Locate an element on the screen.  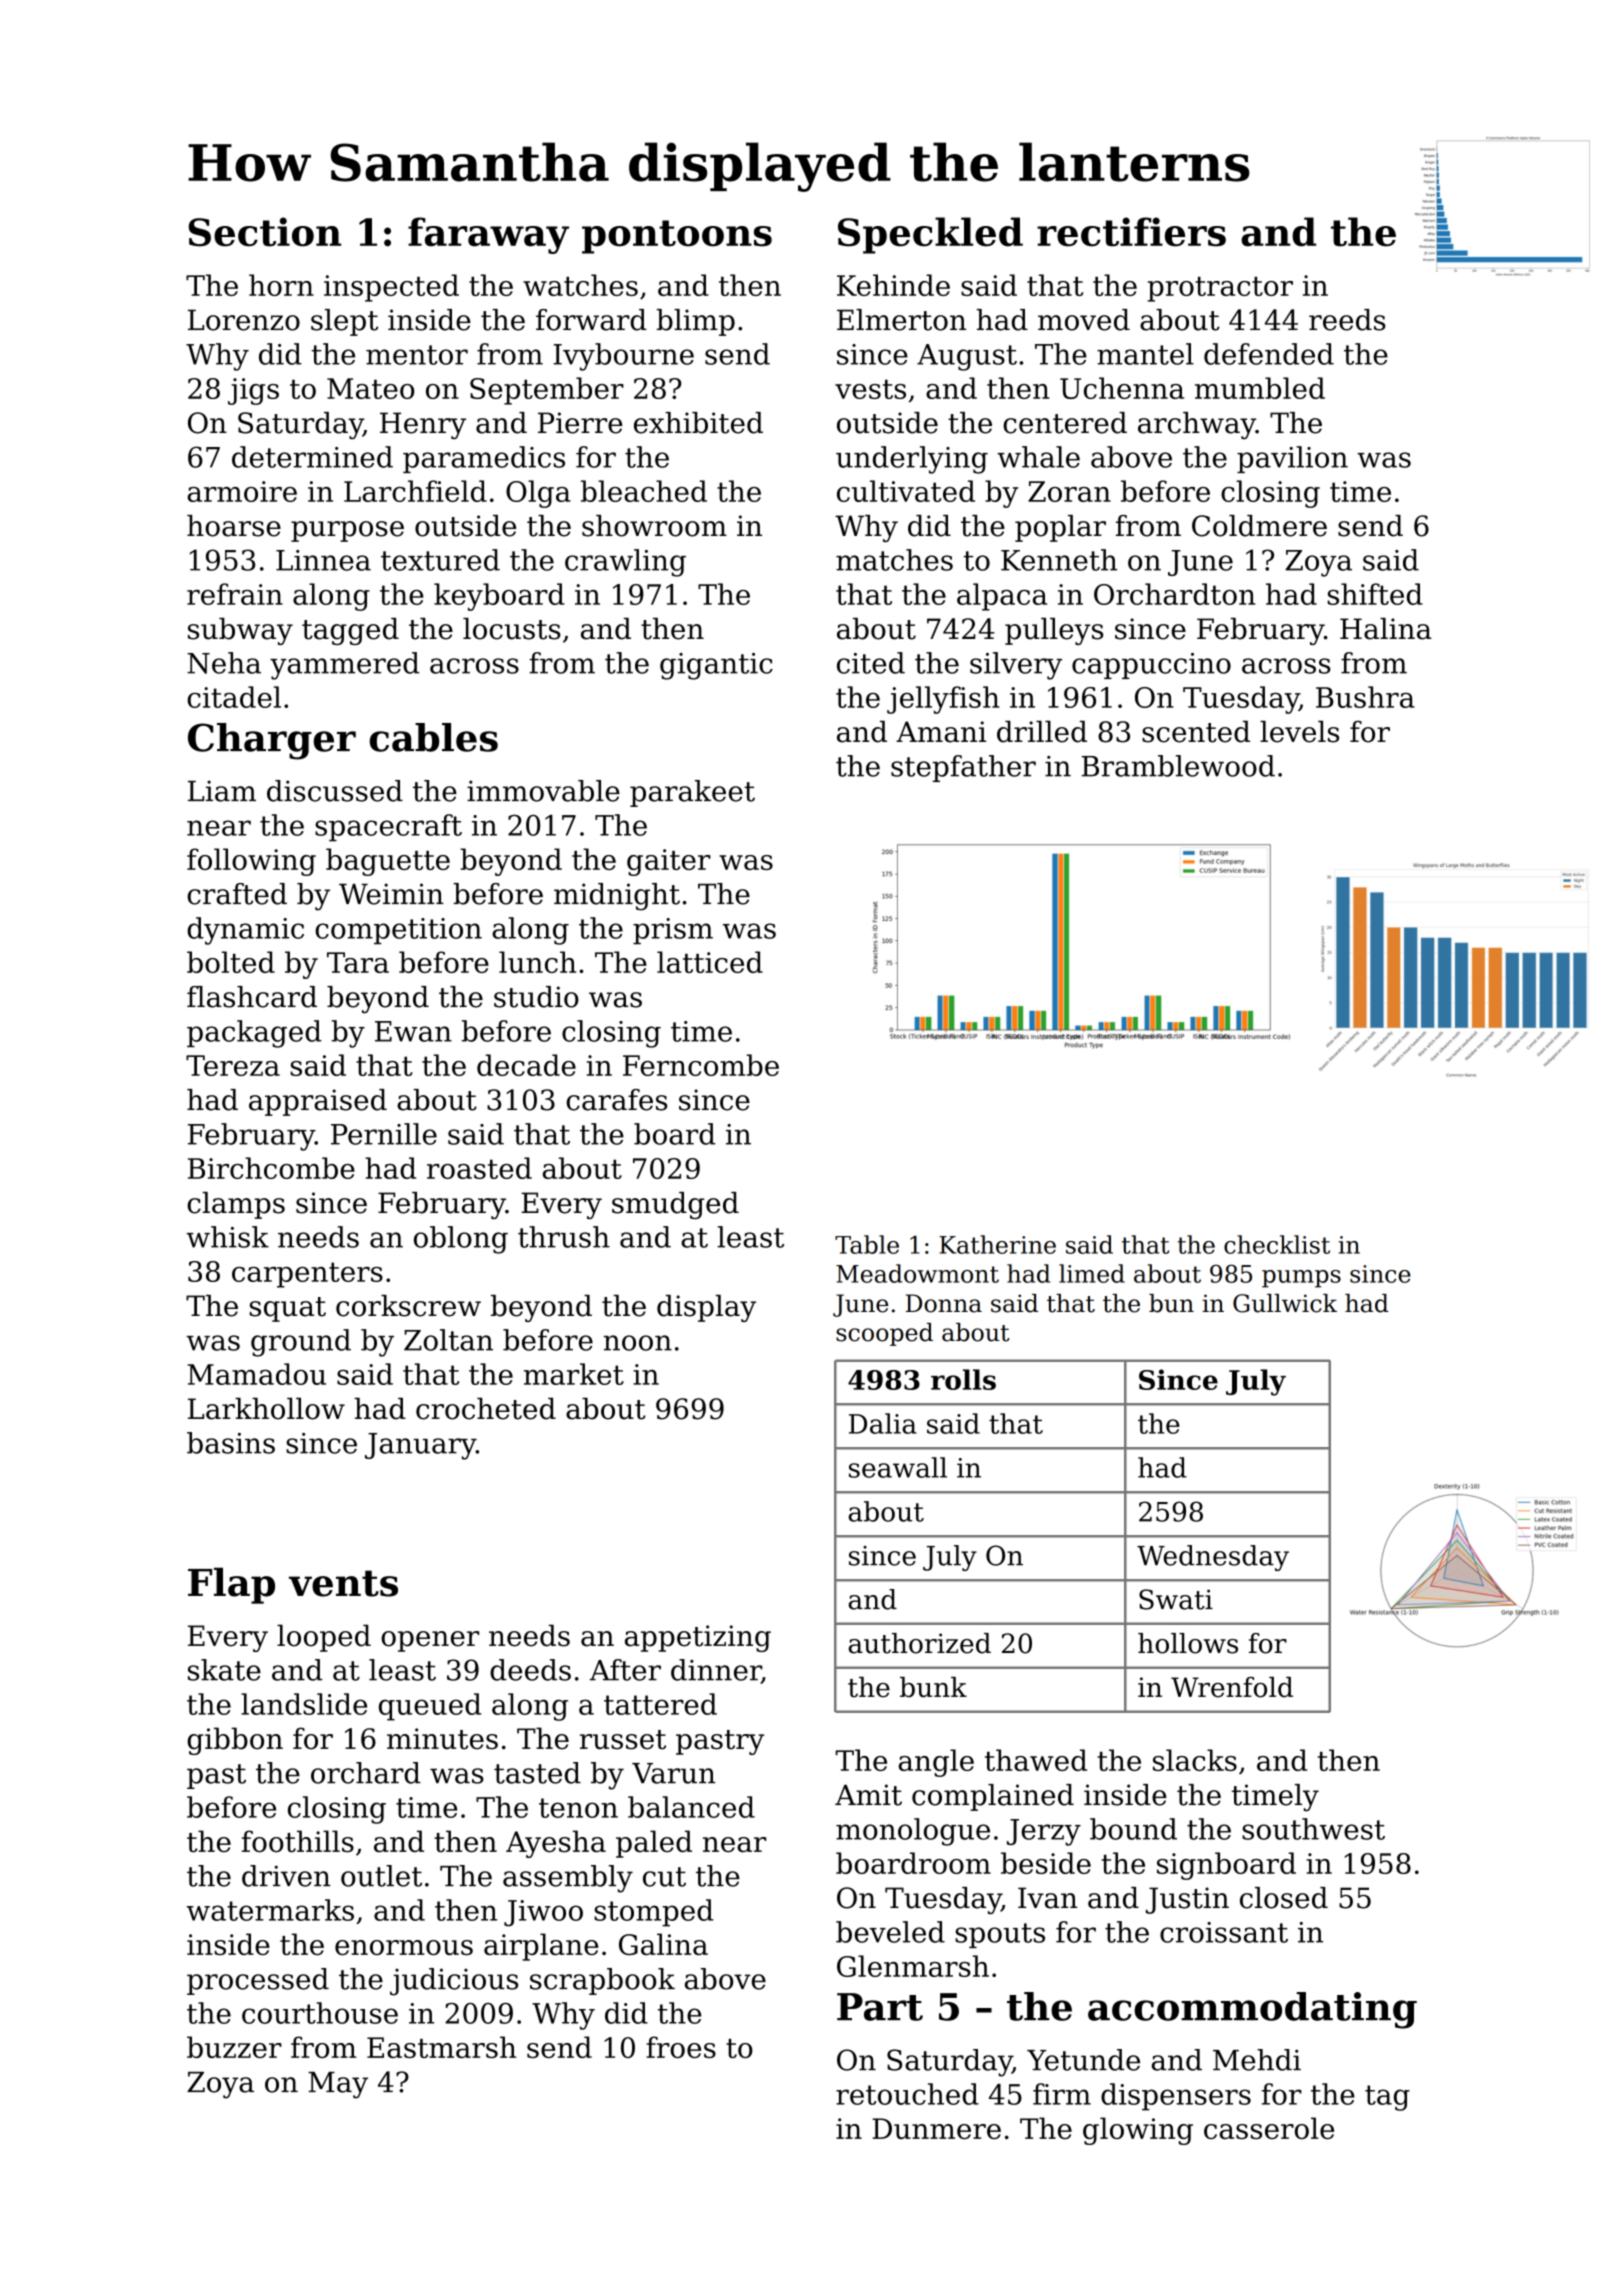
hollows is located at coordinates (1188, 1643).
